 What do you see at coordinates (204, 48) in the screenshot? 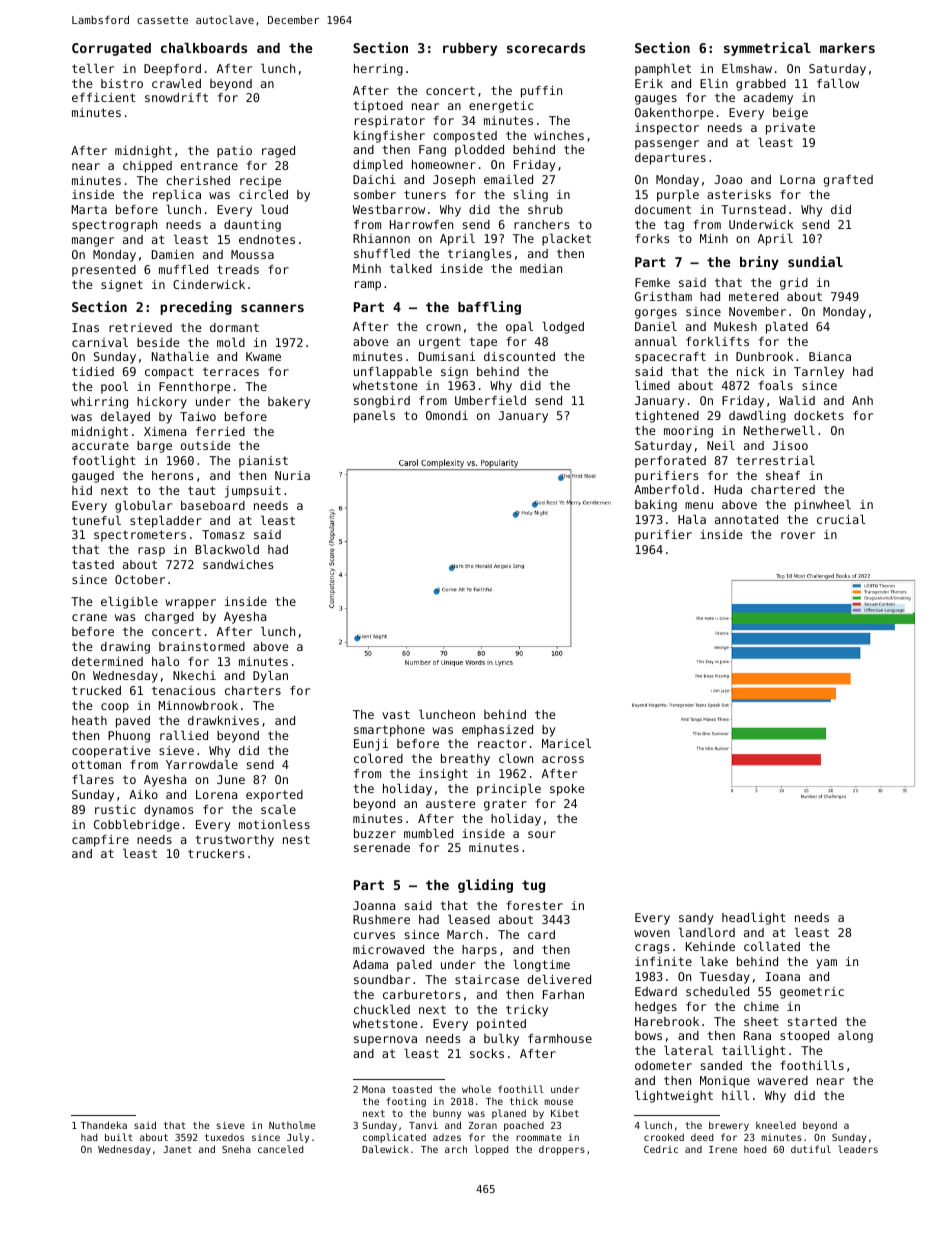
I see `chalkboards` at bounding box center [204, 48].
